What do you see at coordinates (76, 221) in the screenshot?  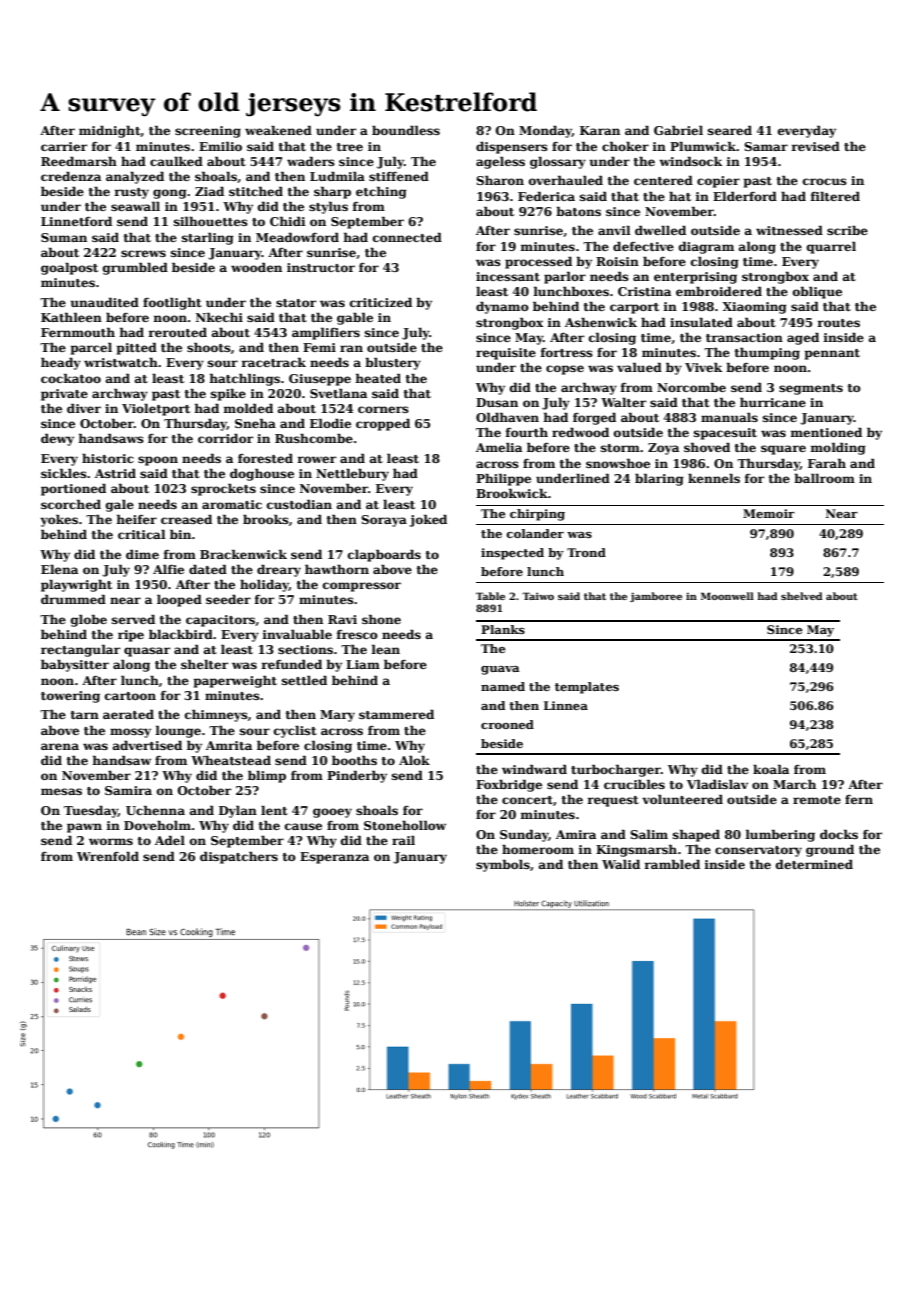 I see `Linnetford` at bounding box center [76, 221].
